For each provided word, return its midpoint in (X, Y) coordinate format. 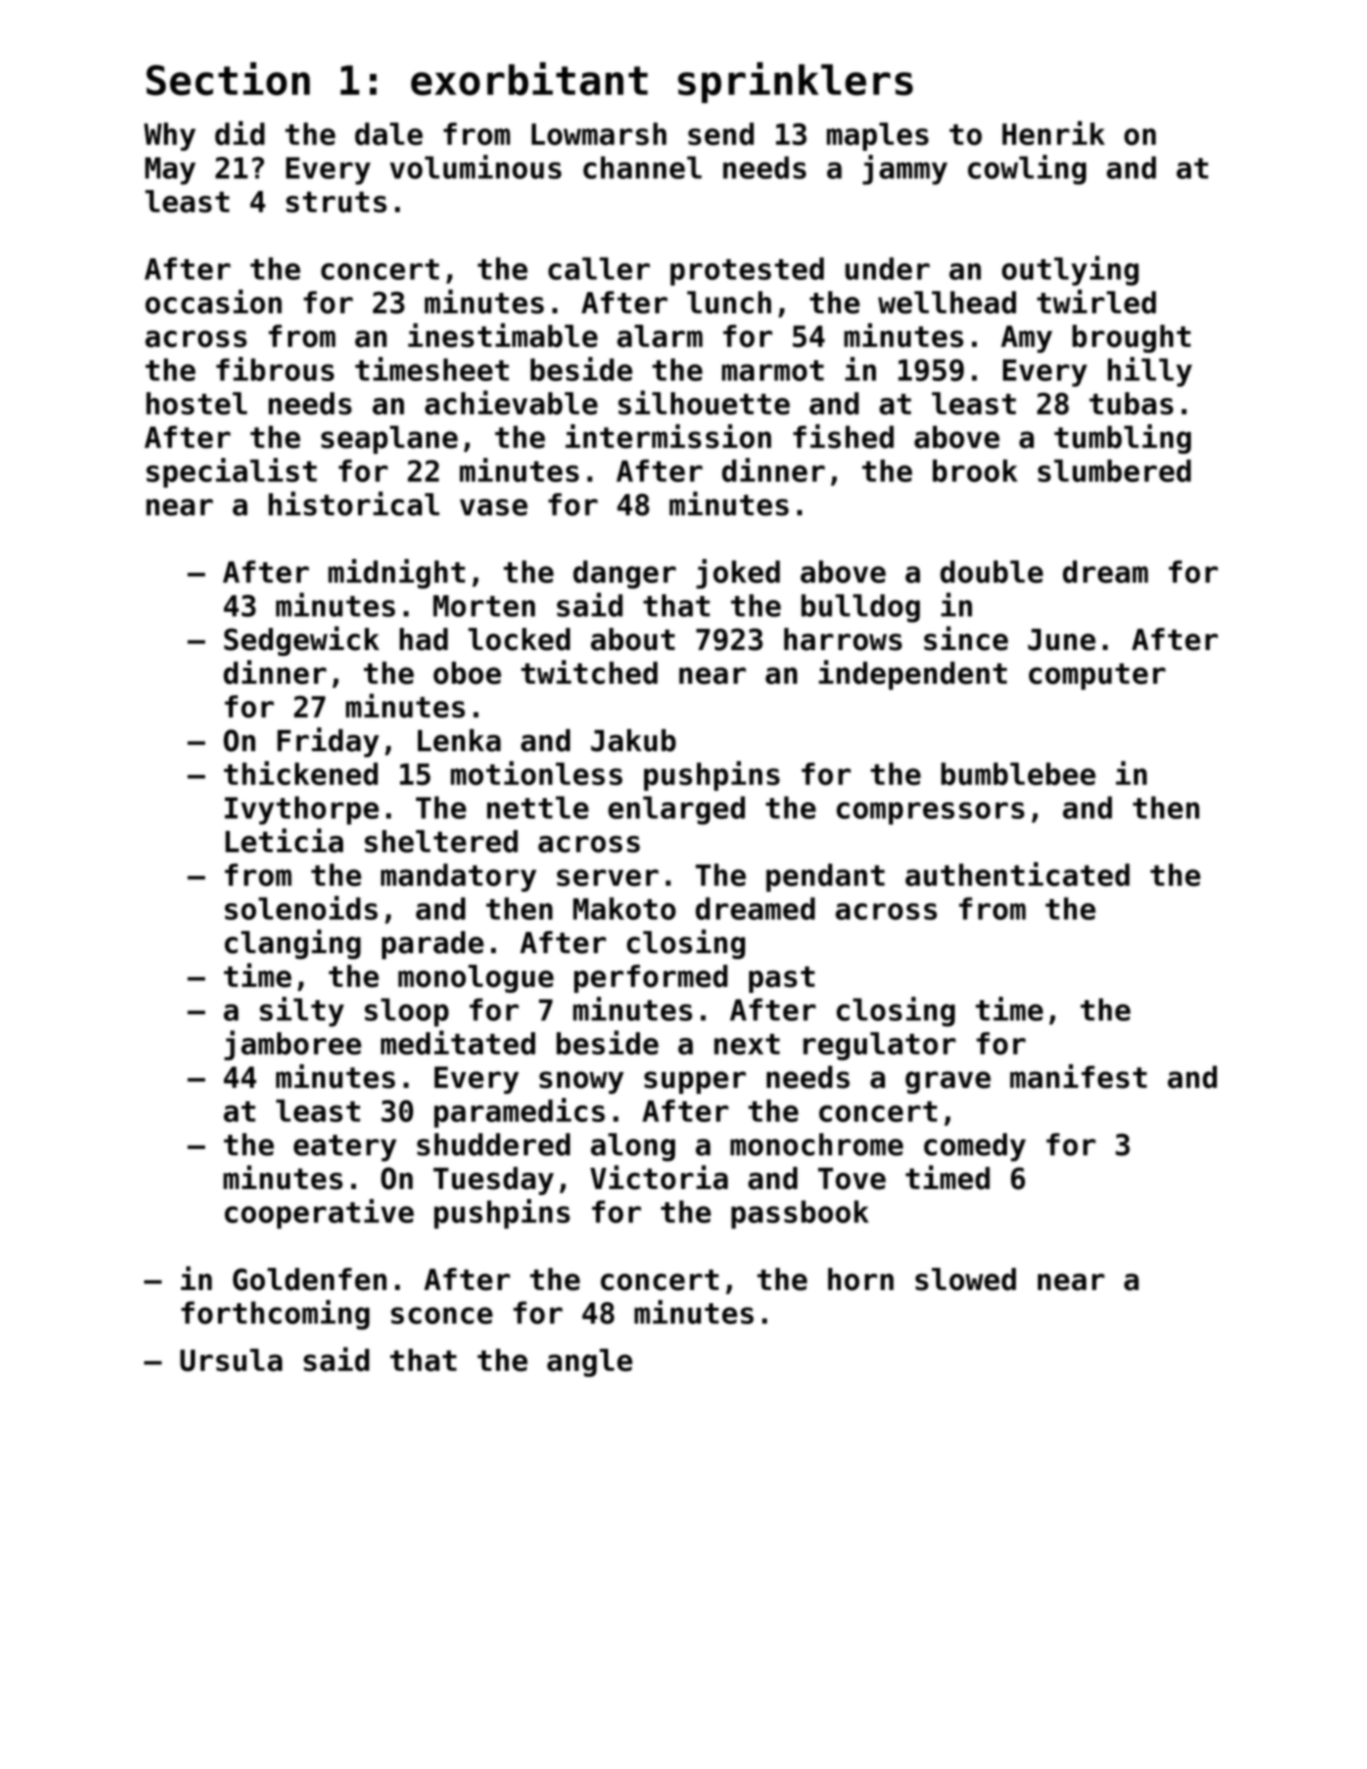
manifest (1078, 1076)
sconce (442, 1315)
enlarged (676, 810)
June (1062, 640)
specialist (231, 473)
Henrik (1053, 133)
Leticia (284, 840)
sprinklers (795, 82)
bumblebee (1018, 773)
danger (624, 574)
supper (695, 1082)
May (170, 171)
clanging (293, 944)
